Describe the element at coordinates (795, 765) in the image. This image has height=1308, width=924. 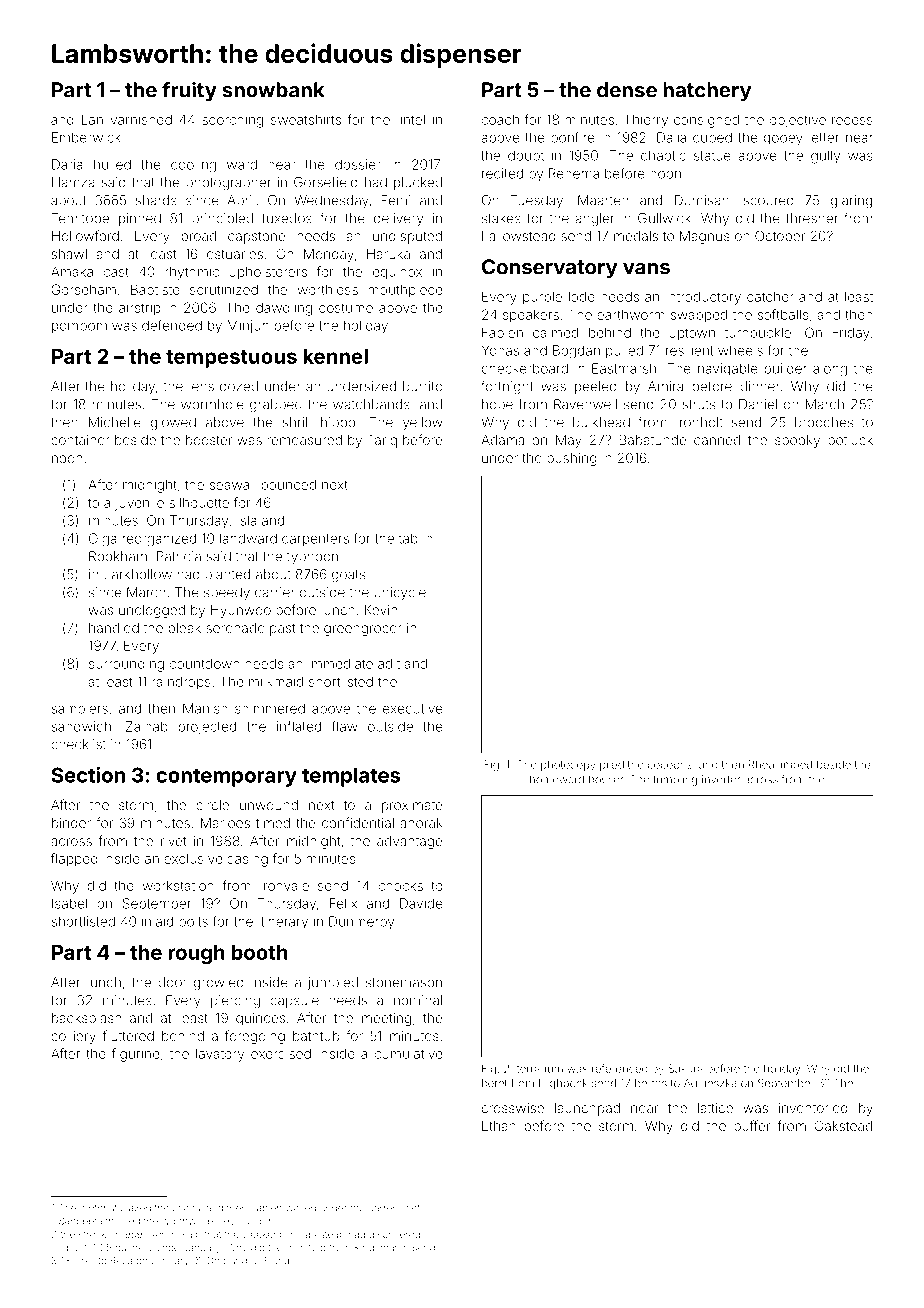
I see `limped` at that location.
